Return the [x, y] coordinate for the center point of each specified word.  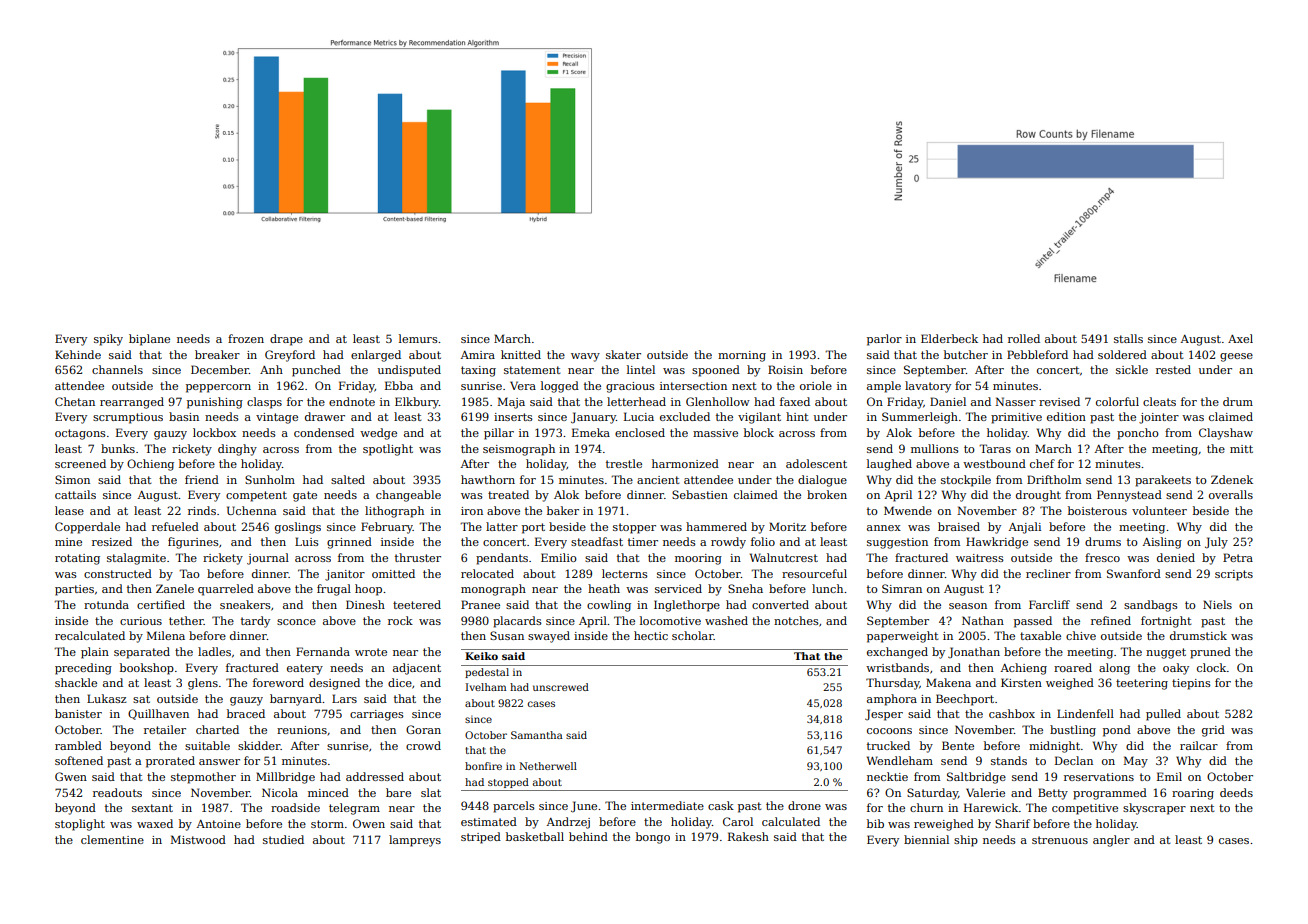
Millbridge [285, 778]
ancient [658, 480]
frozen [246, 338]
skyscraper [1154, 809]
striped [481, 838]
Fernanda [323, 651]
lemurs [418, 338]
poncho [1138, 434]
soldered [1122, 354]
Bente [958, 745]
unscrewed [561, 687]
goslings [298, 528]
